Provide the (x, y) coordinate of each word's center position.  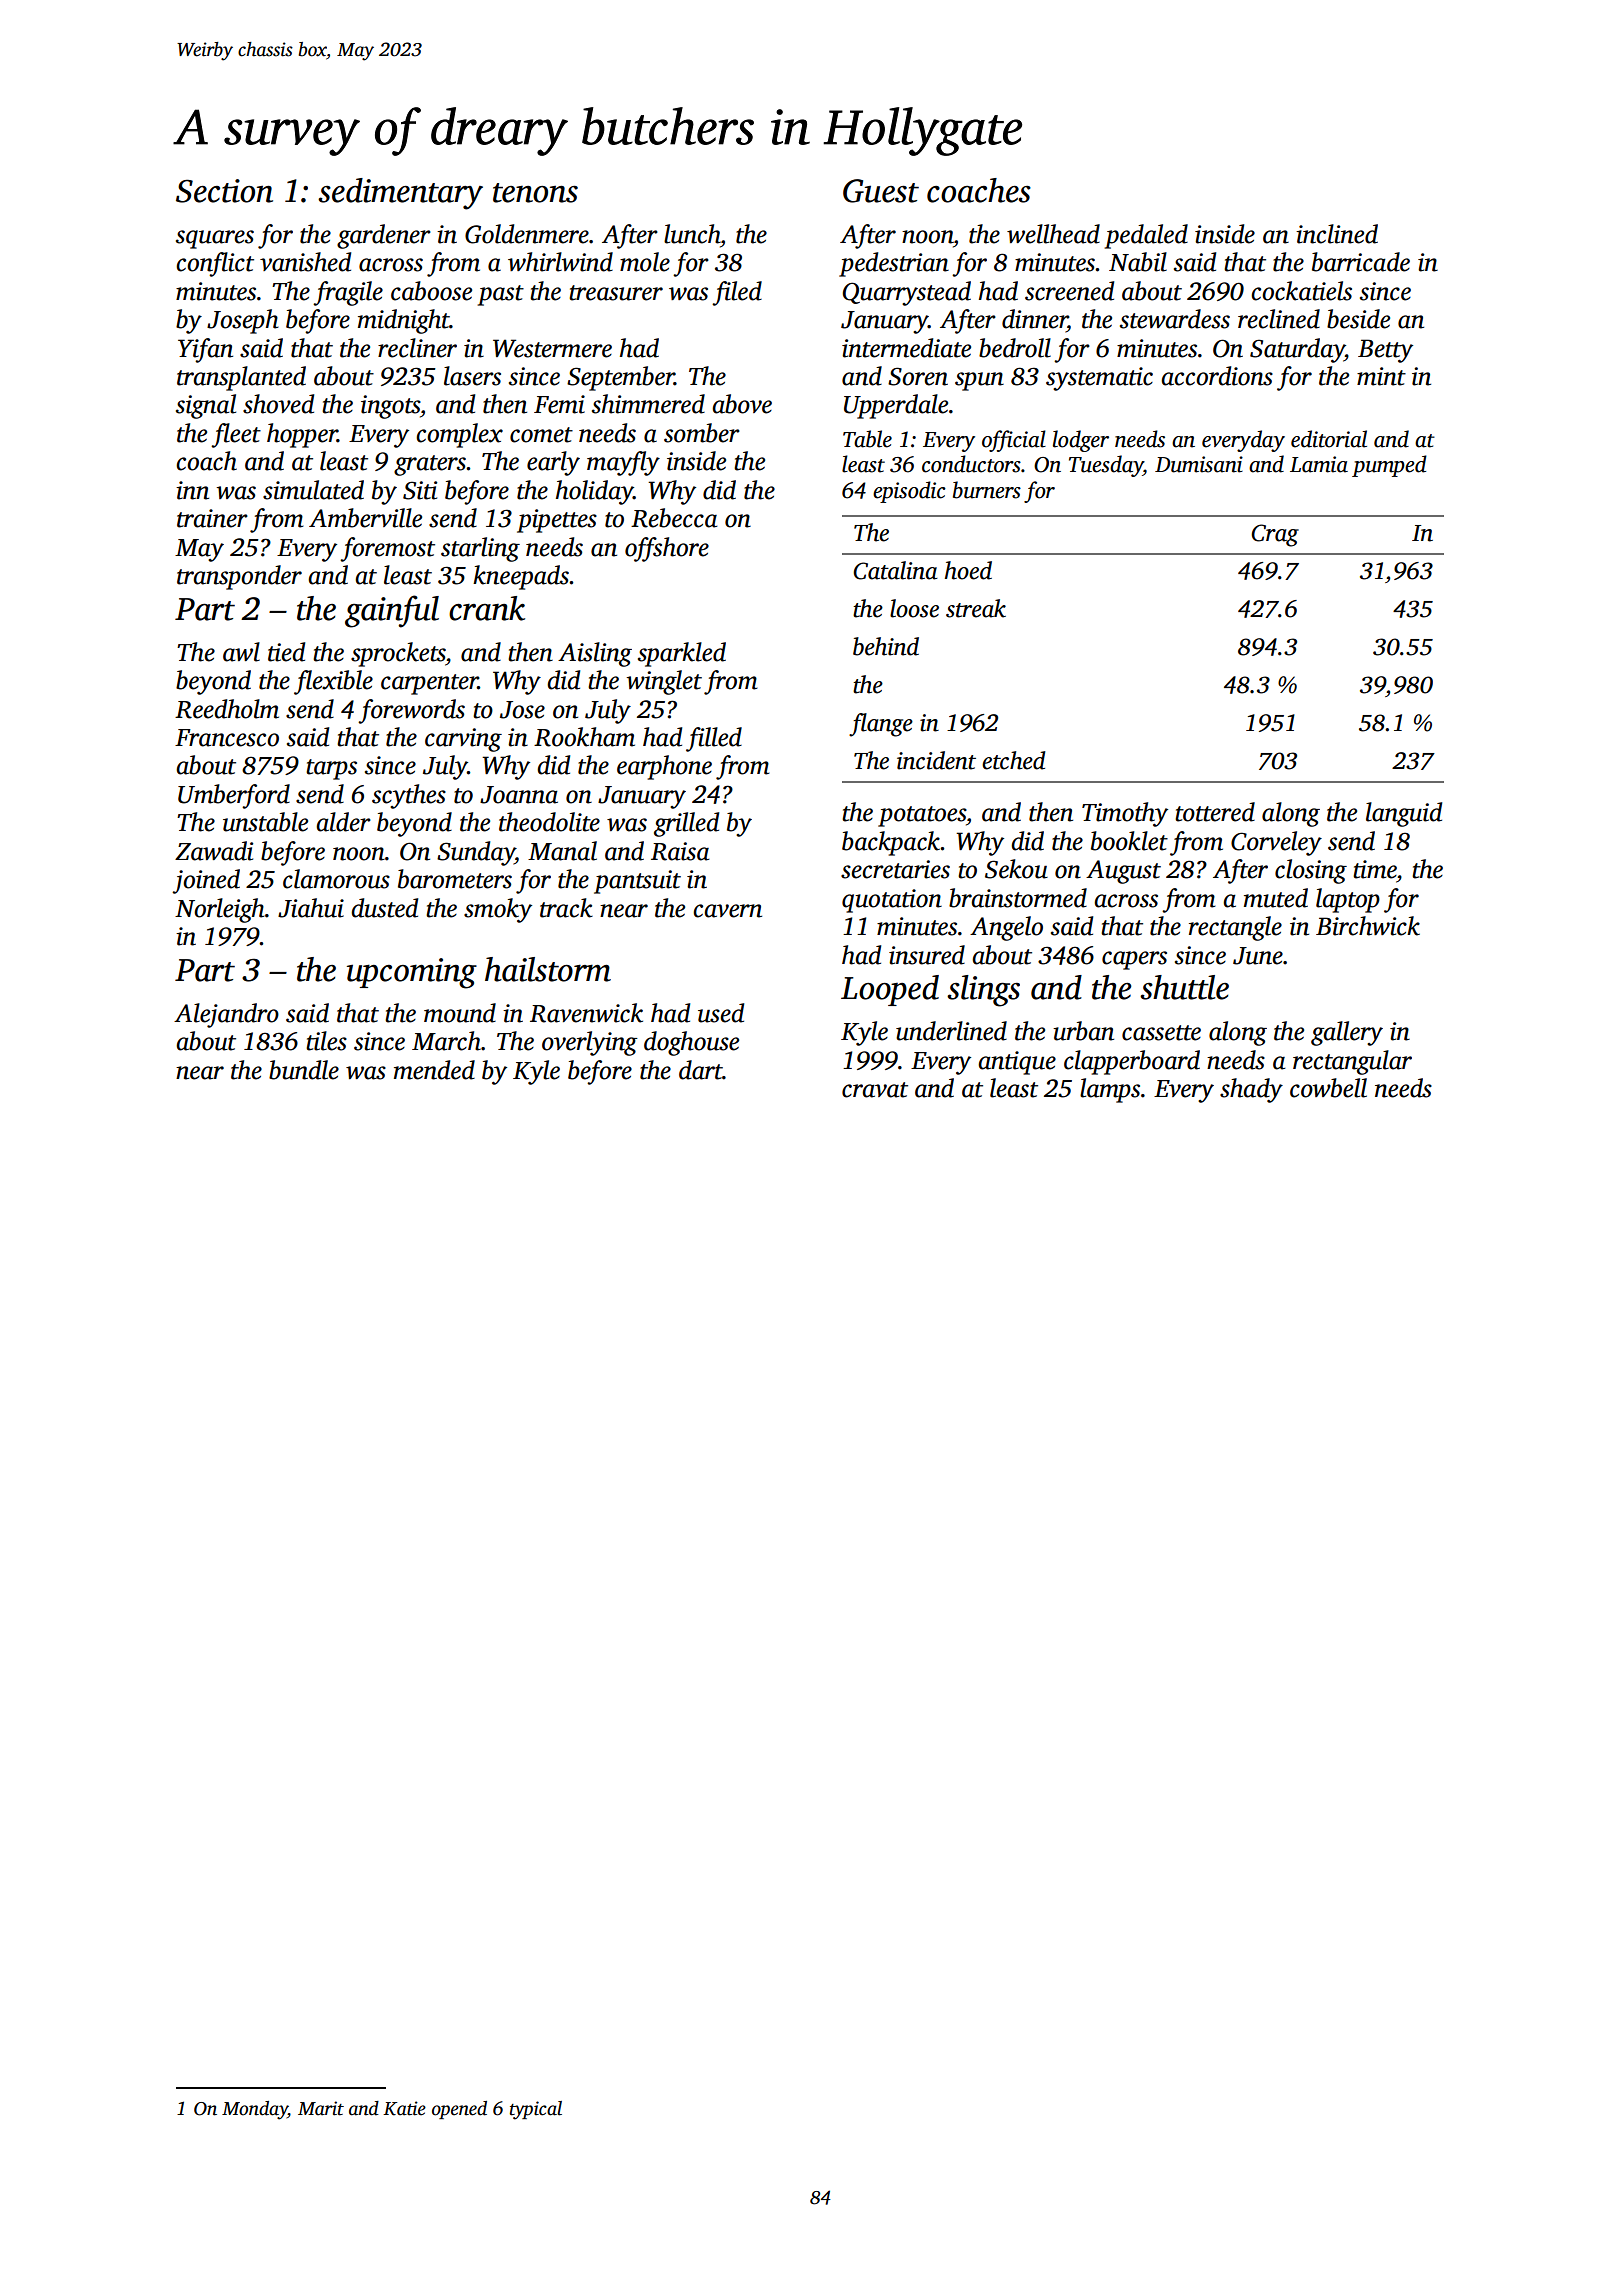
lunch (692, 234)
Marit (321, 2108)
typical (536, 2110)
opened (459, 2110)
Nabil (1138, 262)
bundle (304, 1070)
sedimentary (400, 194)
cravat (875, 1090)
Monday (255, 2110)
